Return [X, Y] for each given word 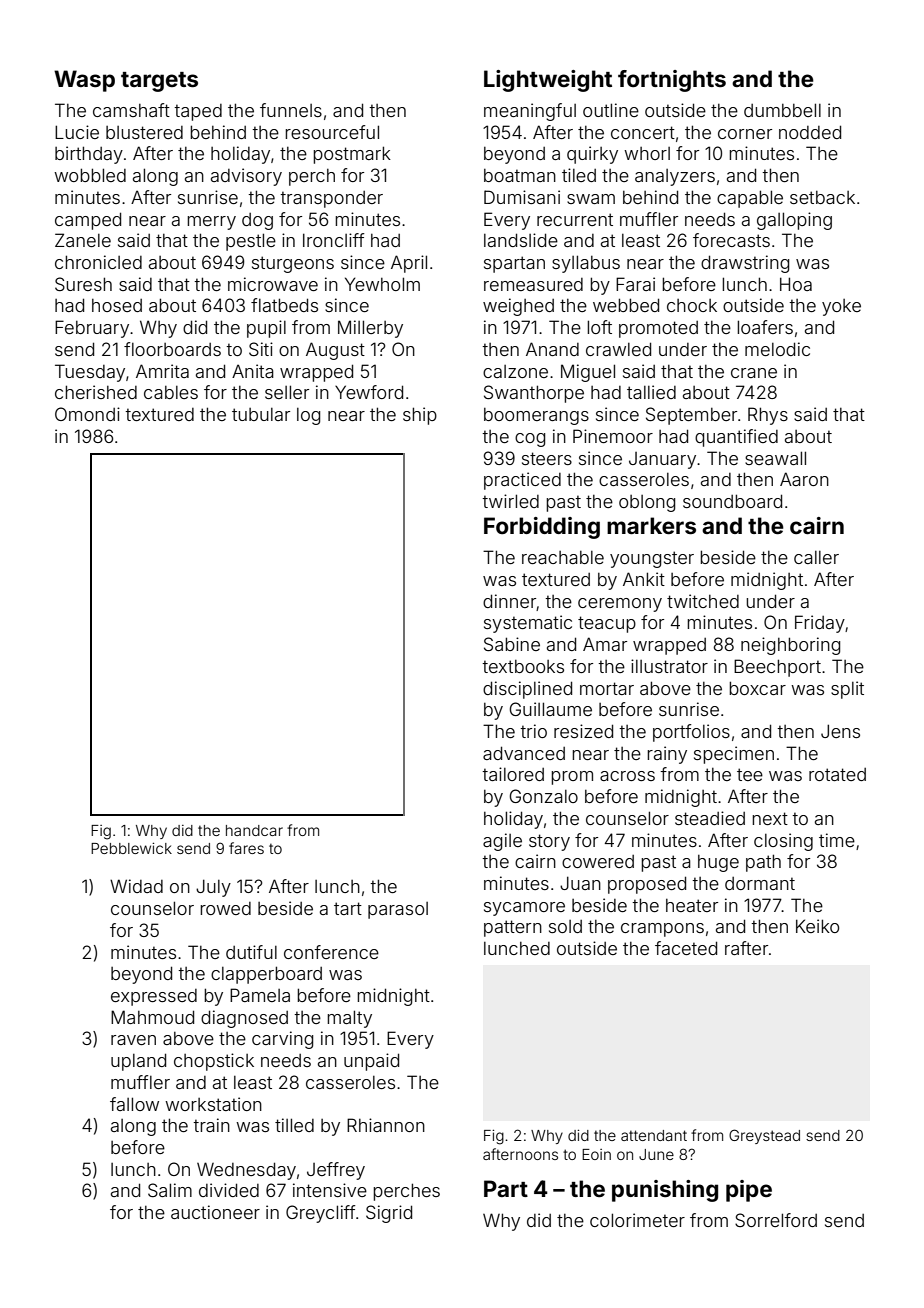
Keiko [817, 926]
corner [745, 134]
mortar [607, 688]
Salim [170, 1190]
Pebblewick [131, 848]
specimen [734, 755]
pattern [513, 928]
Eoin [596, 1154]
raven [133, 1040]
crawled [618, 349]
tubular [261, 414]
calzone [515, 371]
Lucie [77, 132]
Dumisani [522, 197]
